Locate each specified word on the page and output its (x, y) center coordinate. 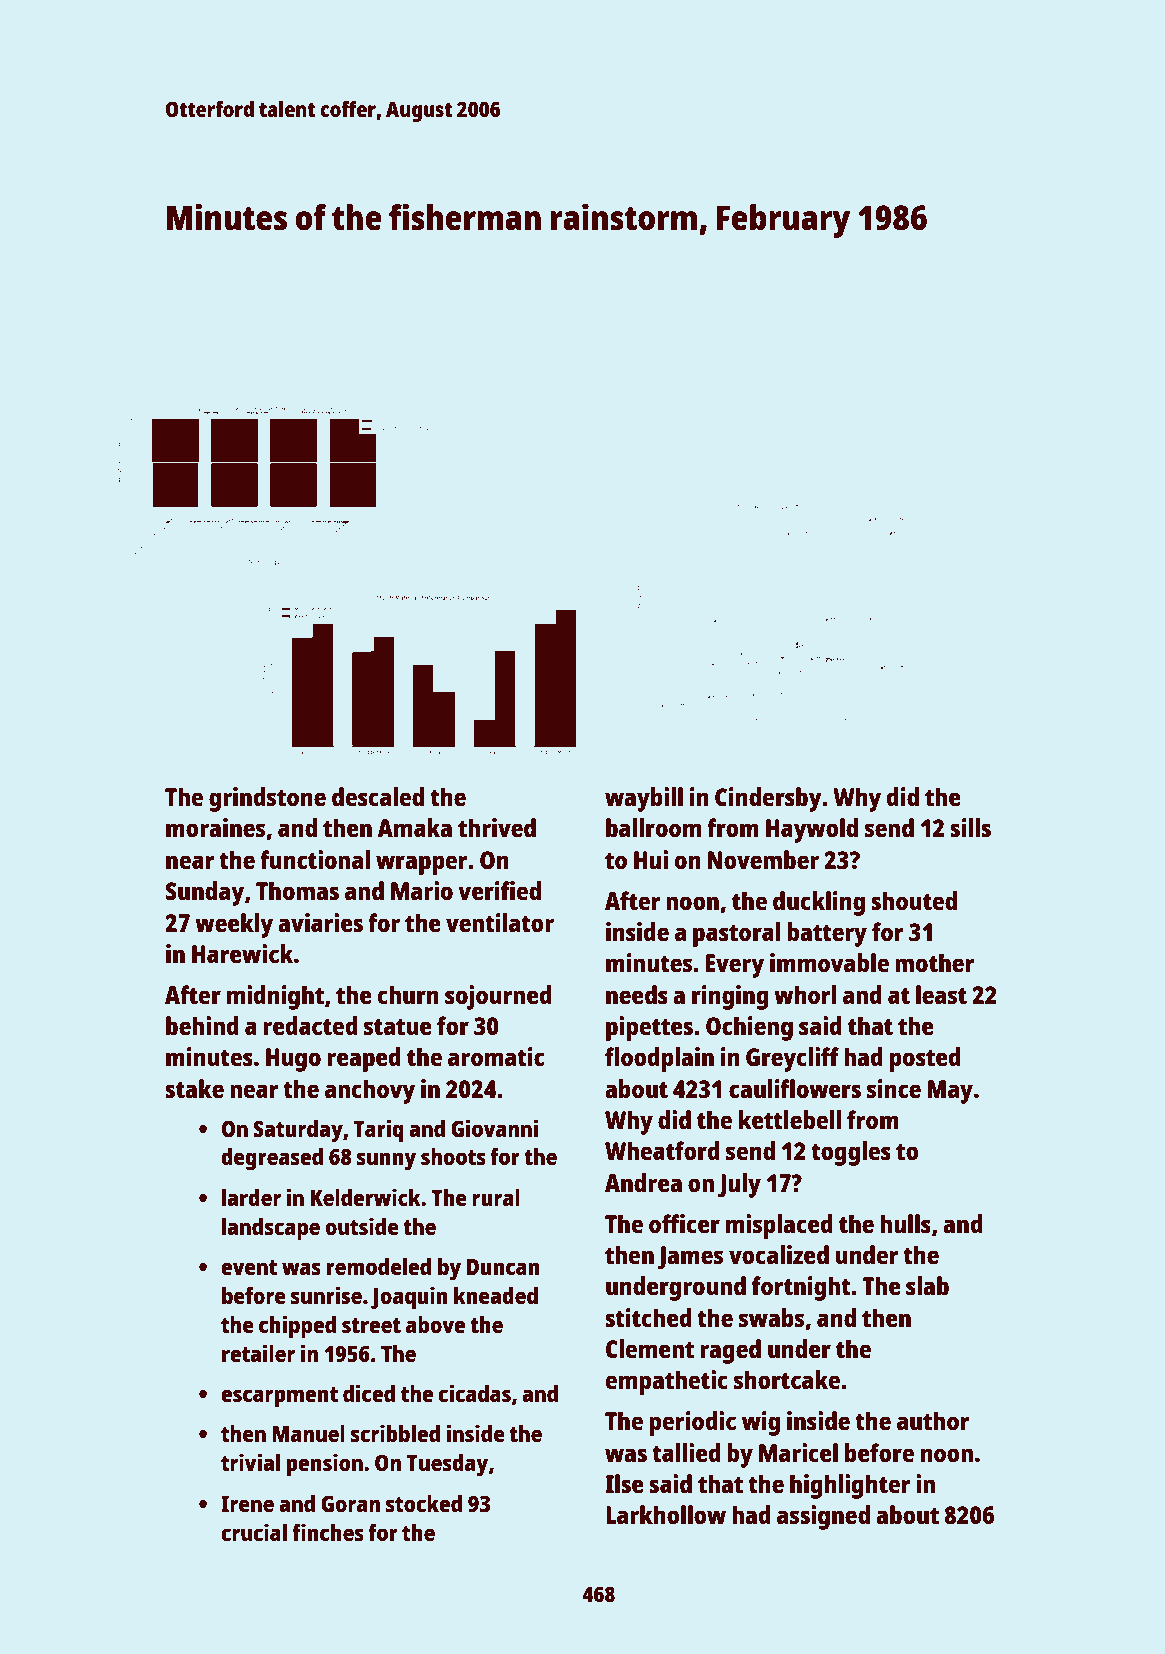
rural (496, 1197)
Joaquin (409, 1298)
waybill (644, 799)
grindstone (267, 799)
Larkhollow (666, 1514)
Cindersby (768, 799)
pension (325, 1465)
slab (927, 1285)
